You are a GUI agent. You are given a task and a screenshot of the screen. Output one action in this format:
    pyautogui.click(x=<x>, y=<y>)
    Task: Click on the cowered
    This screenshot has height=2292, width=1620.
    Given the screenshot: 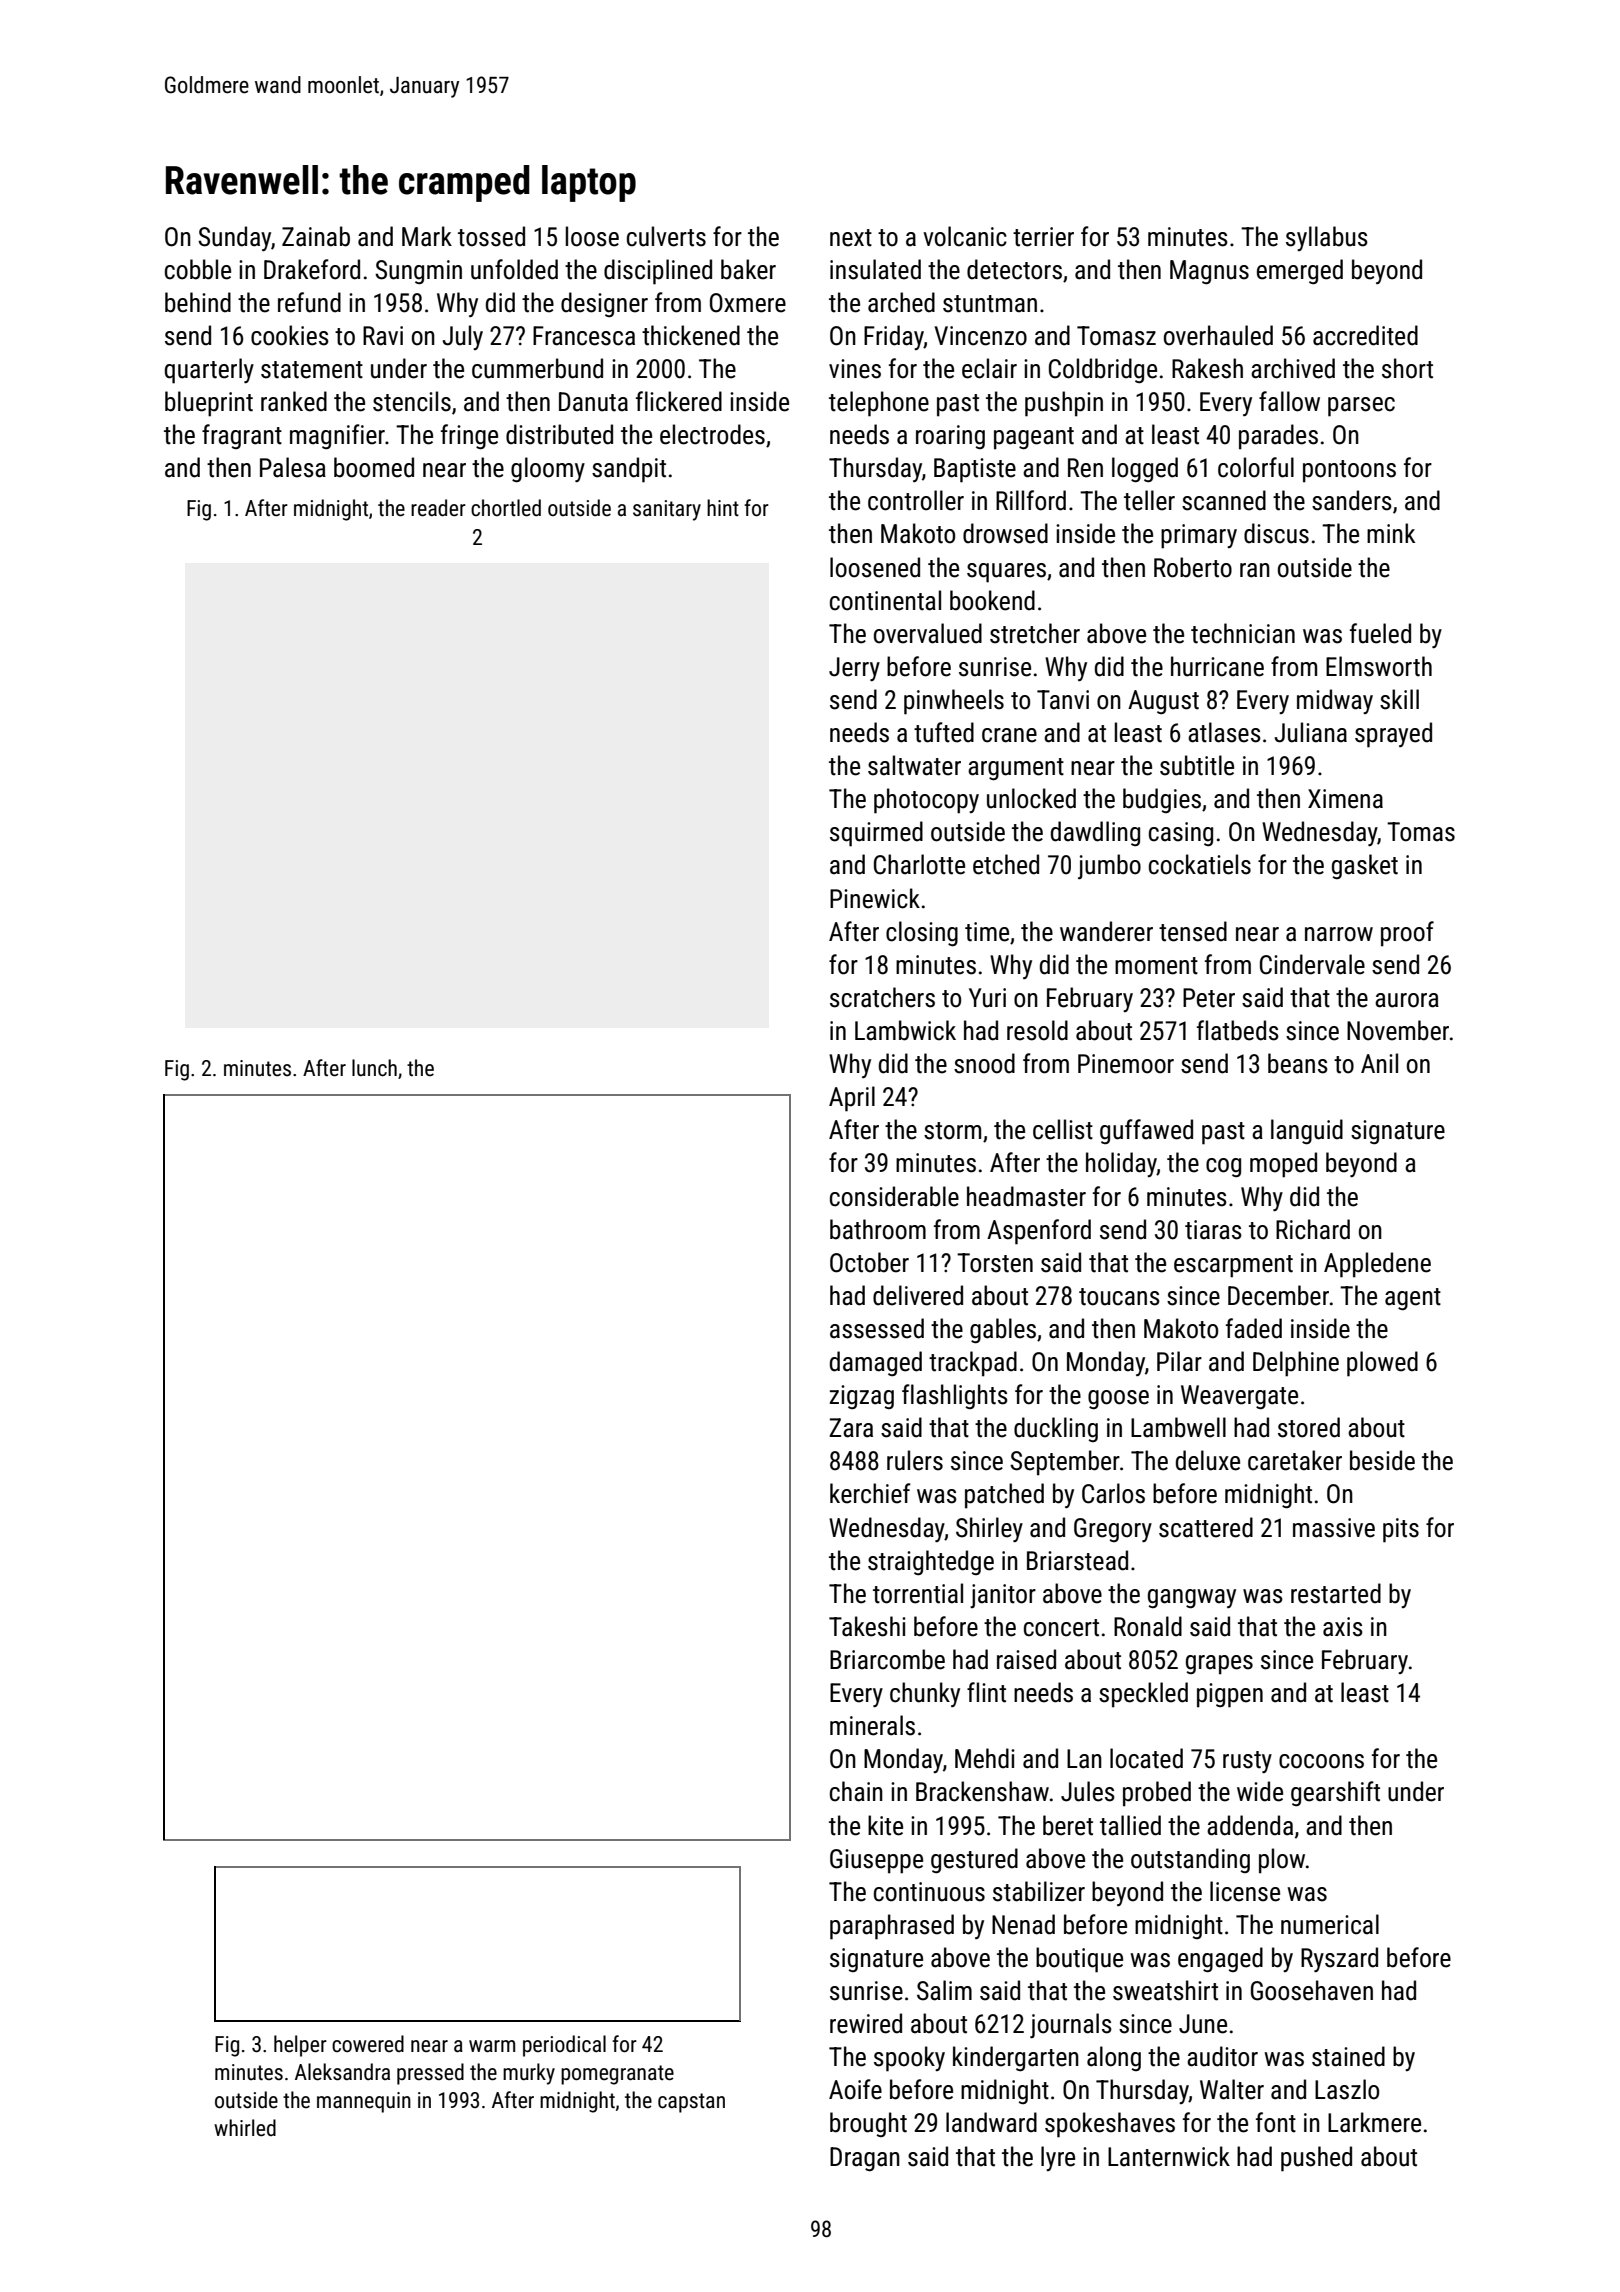 What is the action you would take?
    pyautogui.click(x=368, y=2044)
